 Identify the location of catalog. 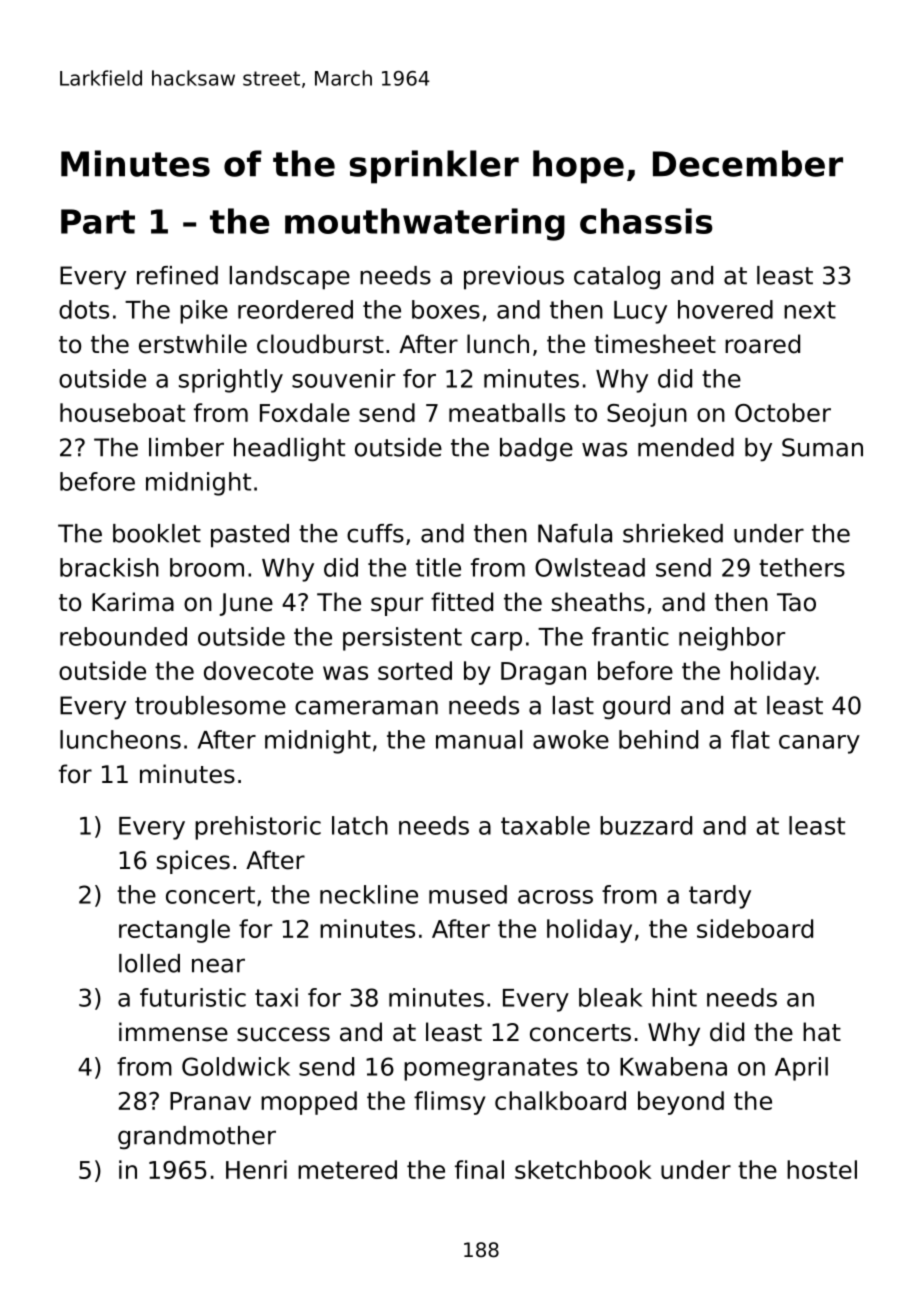
(617, 278).
